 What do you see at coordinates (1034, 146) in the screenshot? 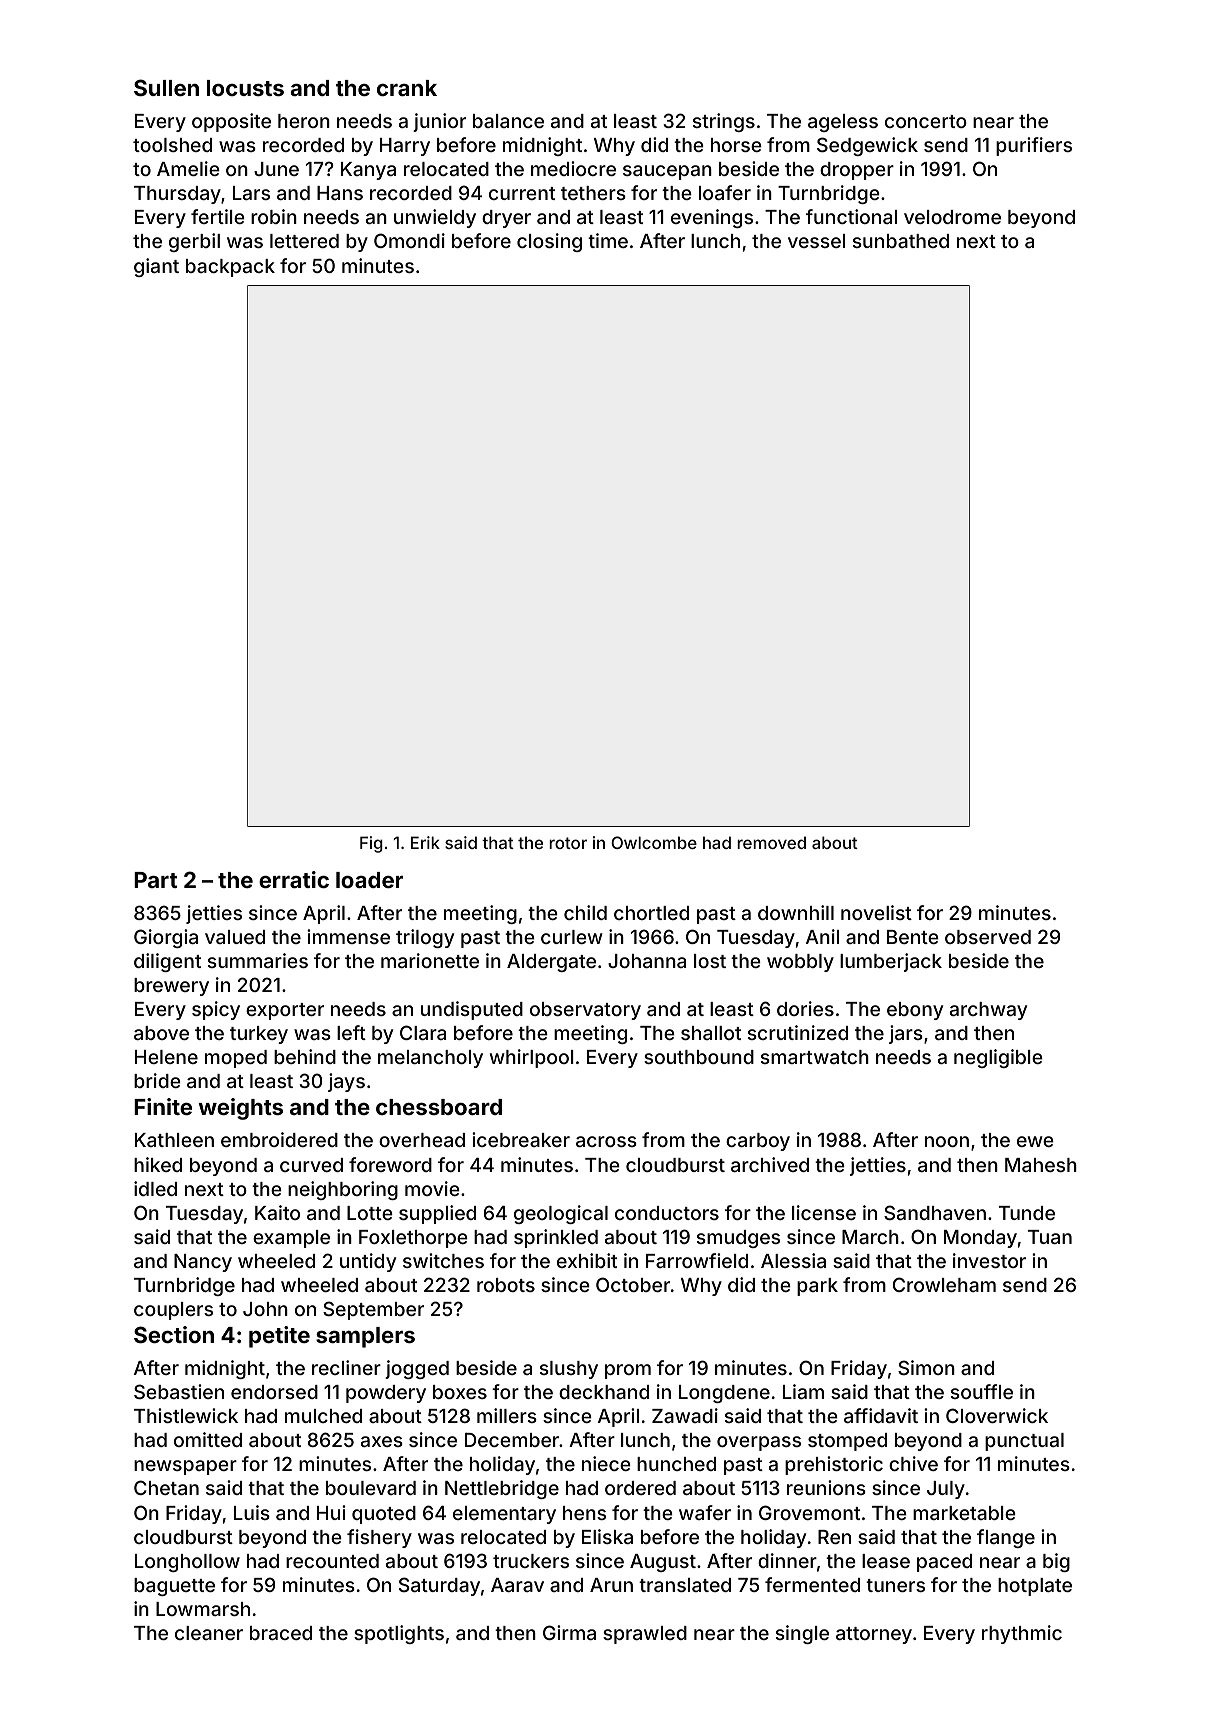
I see `purifiers` at bounding box center [1034, 146].
